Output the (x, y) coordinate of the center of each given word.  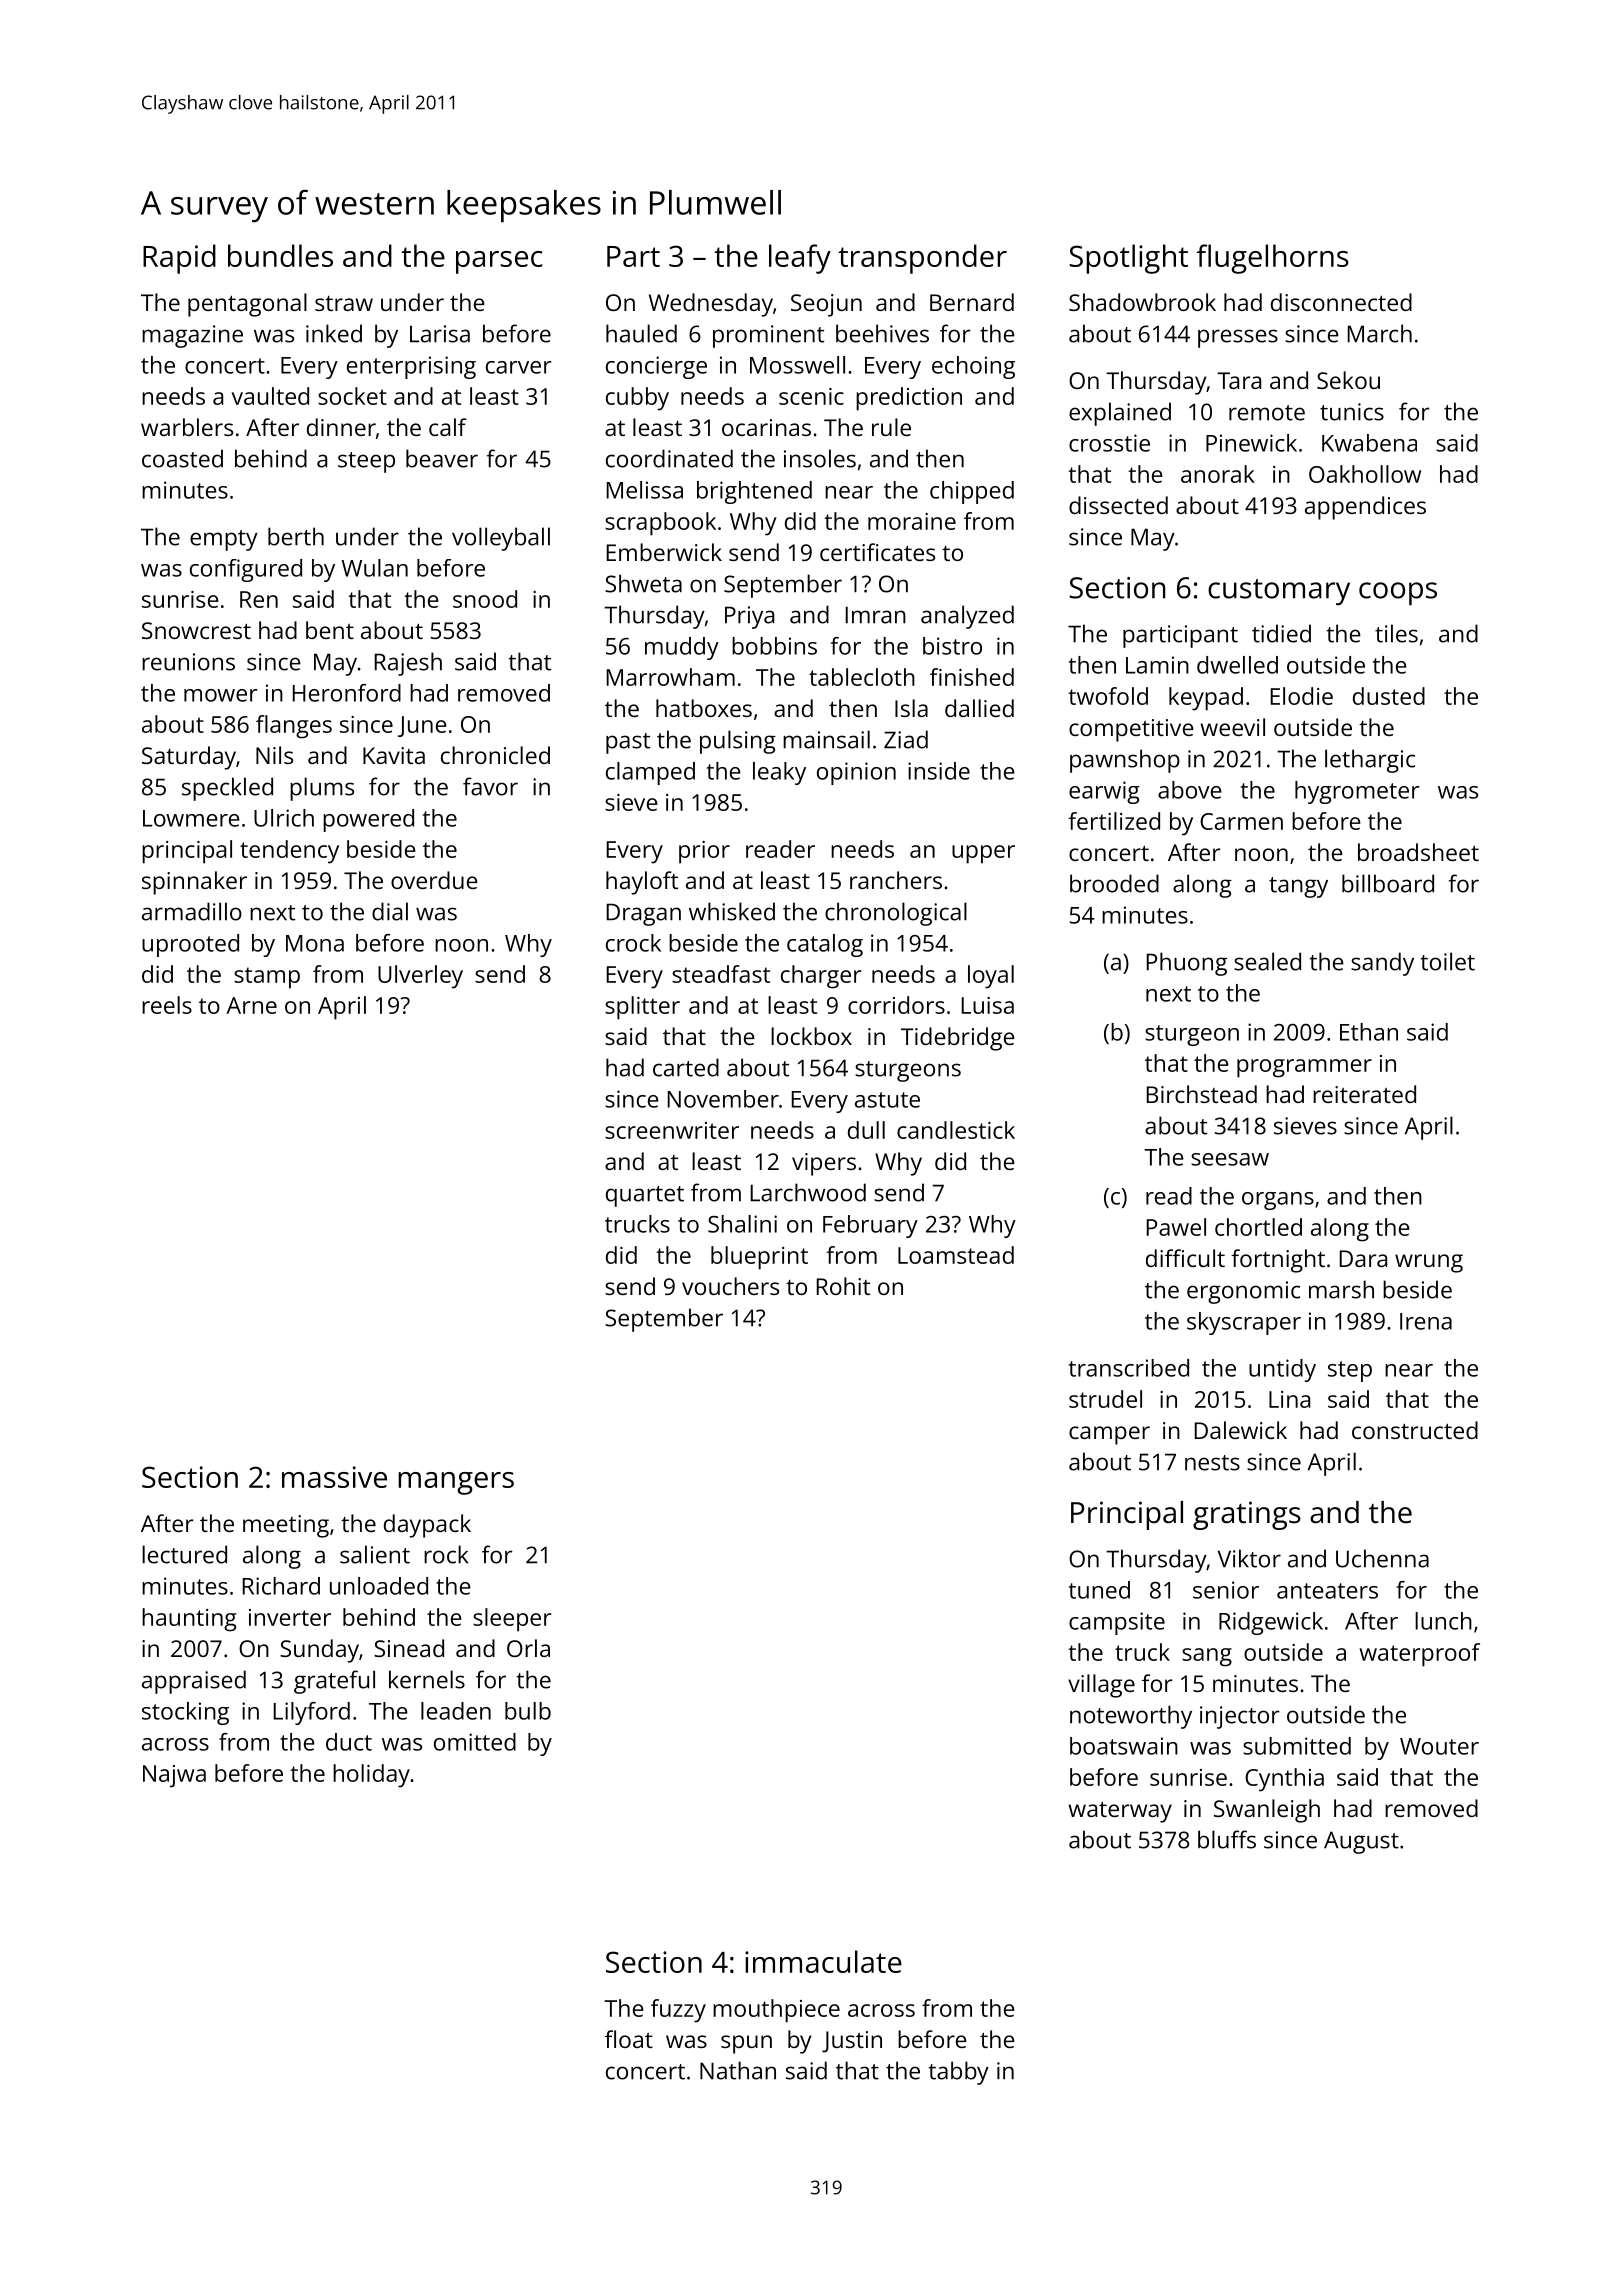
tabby (958, 2073)
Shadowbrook (1142, 302)
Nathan (738, 2070)
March (1380, 333)
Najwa (174, 1776)
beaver (442, 458)
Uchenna (1382, 1558)
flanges (294, 727)
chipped (972, 492)
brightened (754, 492)
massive (334, 1477)
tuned (1099, 1590)
